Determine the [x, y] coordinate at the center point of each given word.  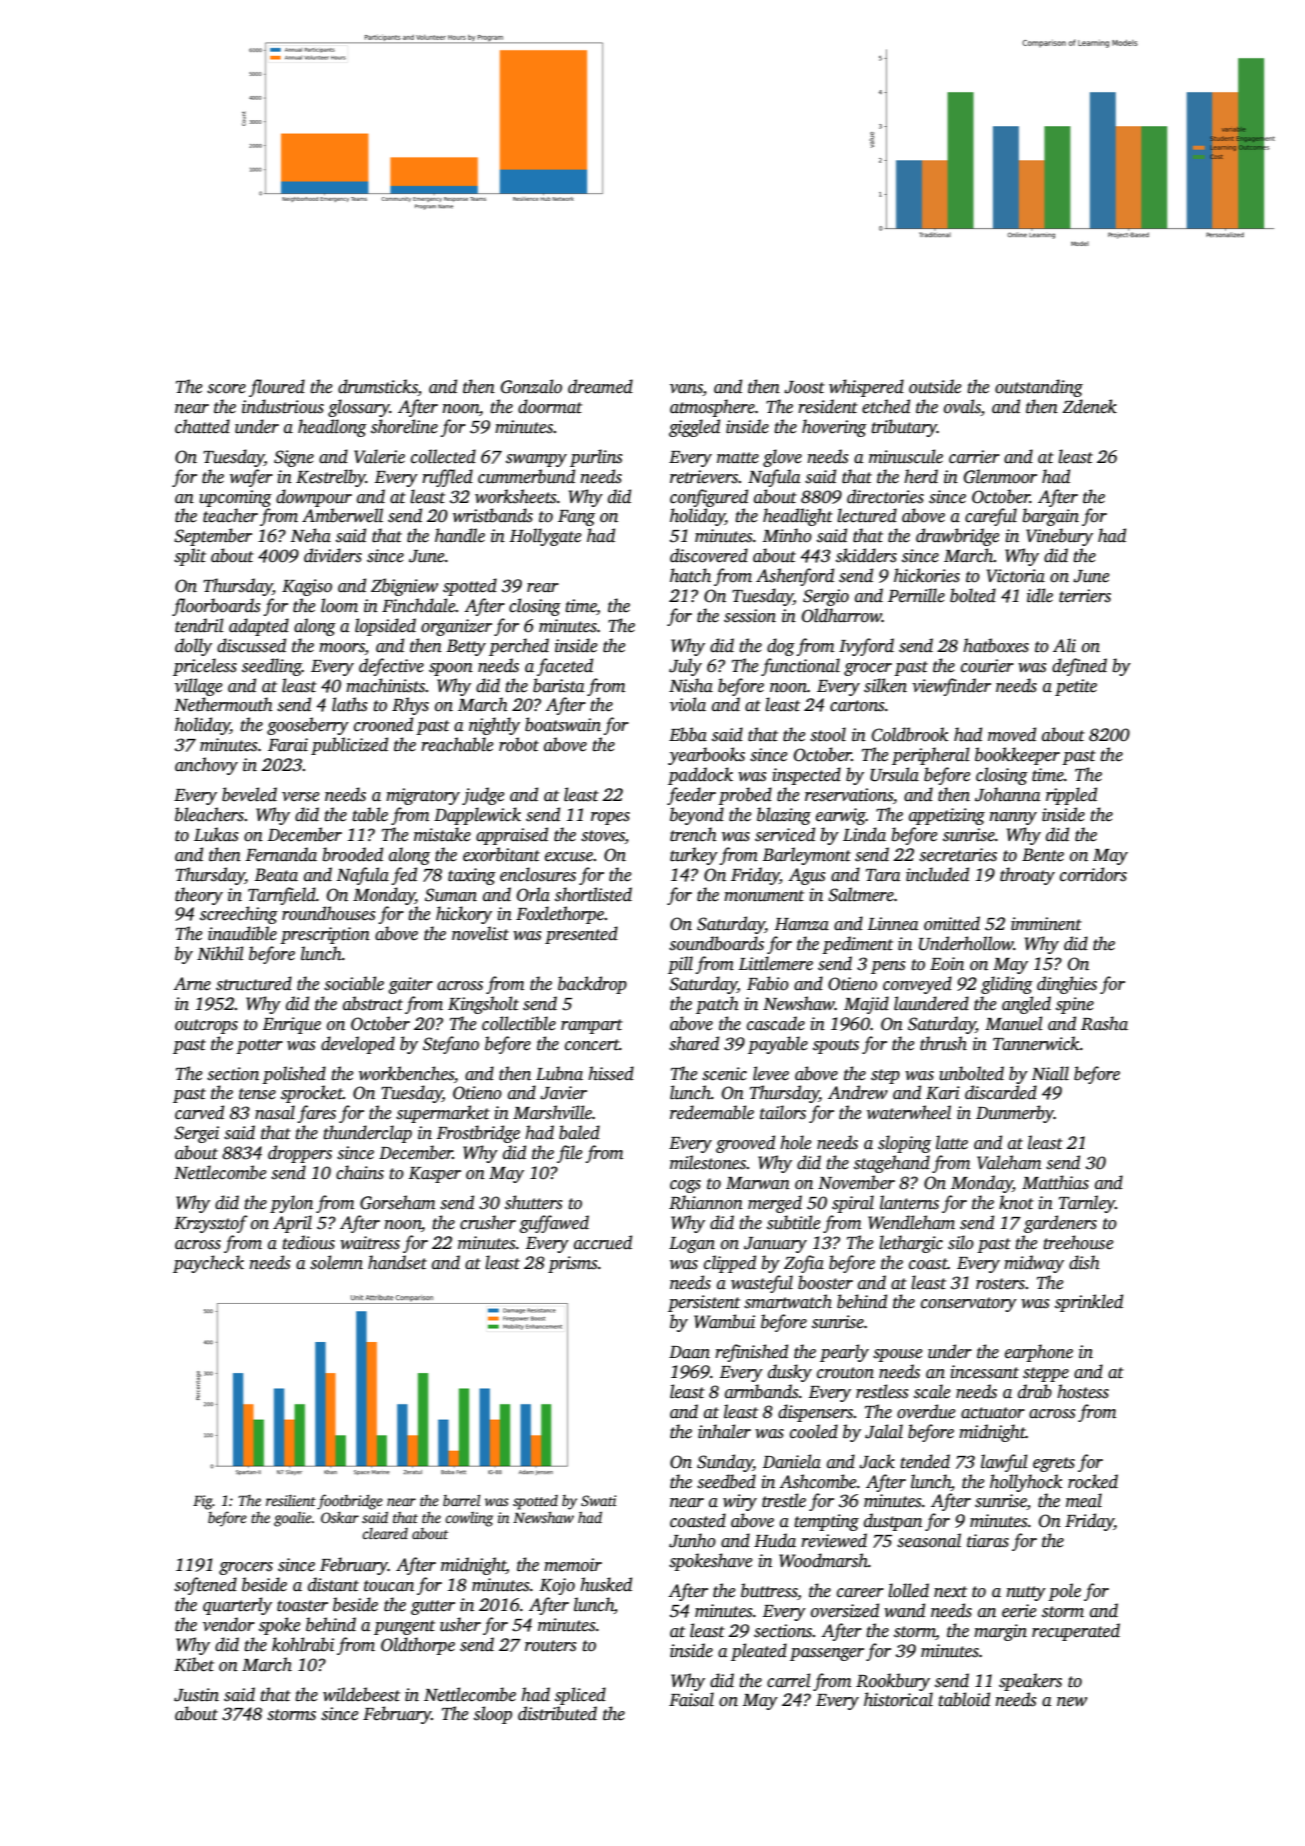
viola [688, 704]
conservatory [969, 1304]
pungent [404, 1627]
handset [397, 1262]
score [226, 389]
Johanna [1008, 794]
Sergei [196, 1134]
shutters [534, 1202]
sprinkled [1089, 1303]
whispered [866, 388]
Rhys [410, 706]
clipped [730, 1264]
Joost [804, 387]
